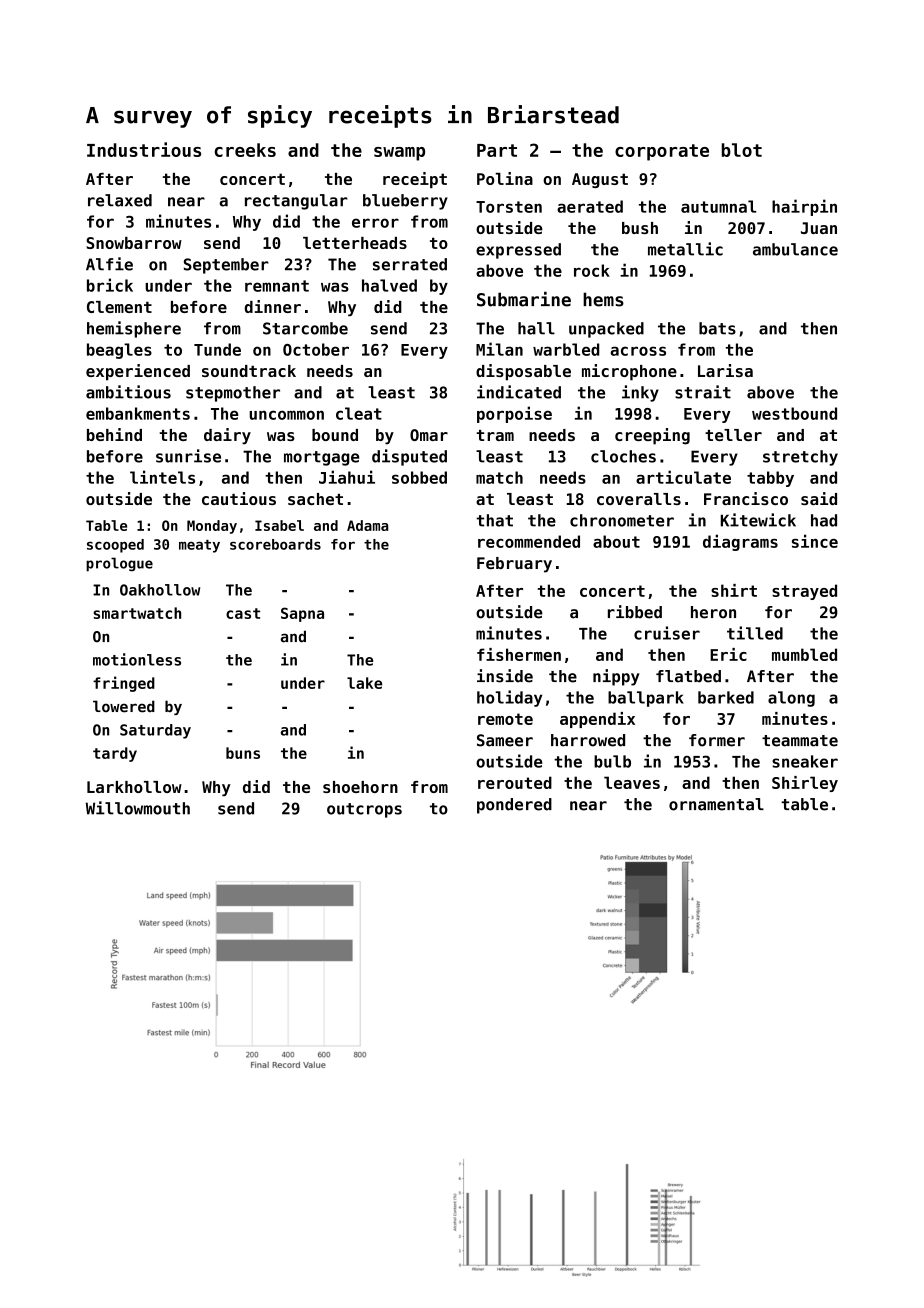 Image resolution: width=924 pixels, height=1308 pixels. What do you see at coordinates (514, 806) in the screenshot?
I see `pondered` at bounding box center [514, 806].
